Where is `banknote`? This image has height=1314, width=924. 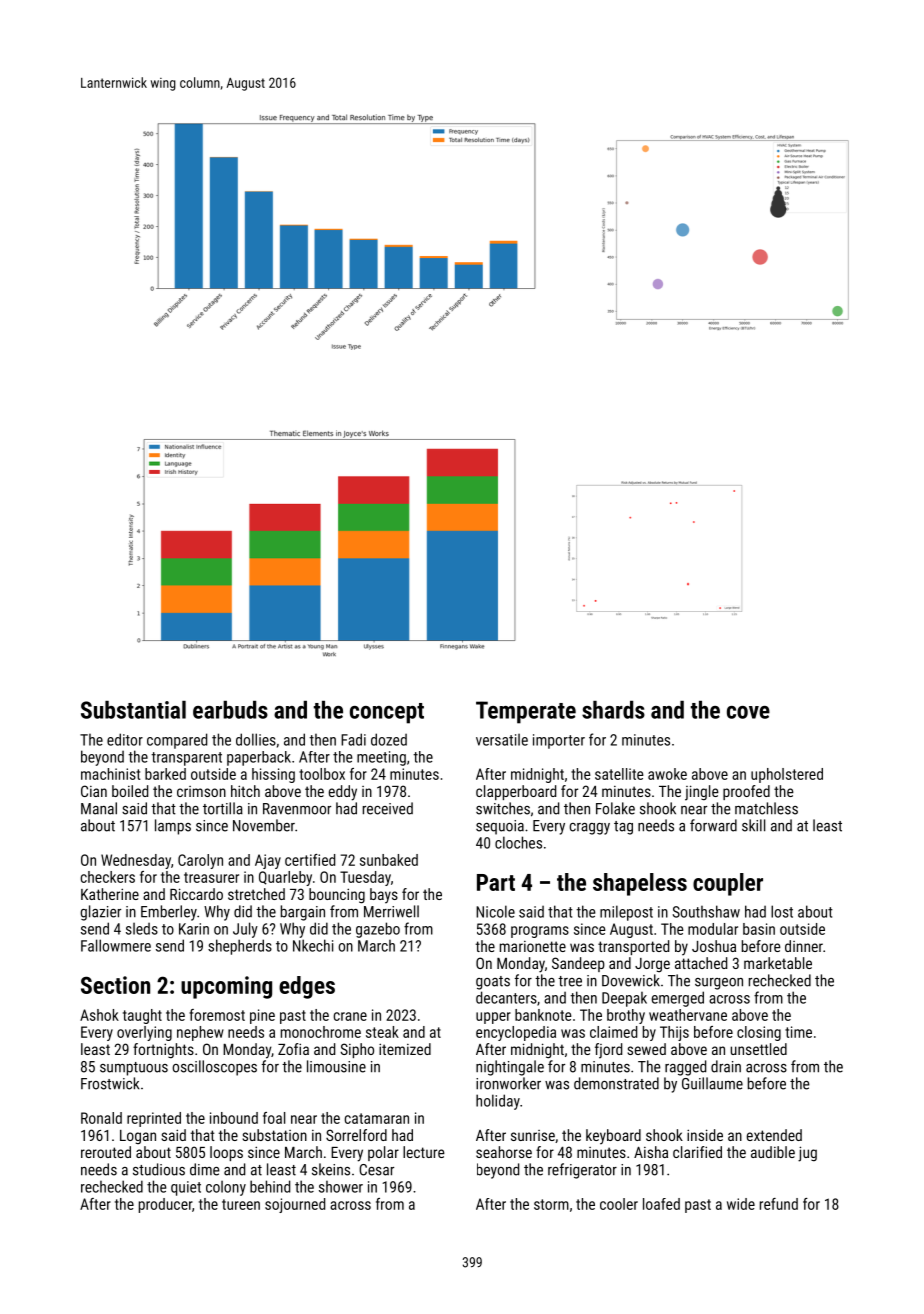
banknote is located at coordinates (543, 1015).
